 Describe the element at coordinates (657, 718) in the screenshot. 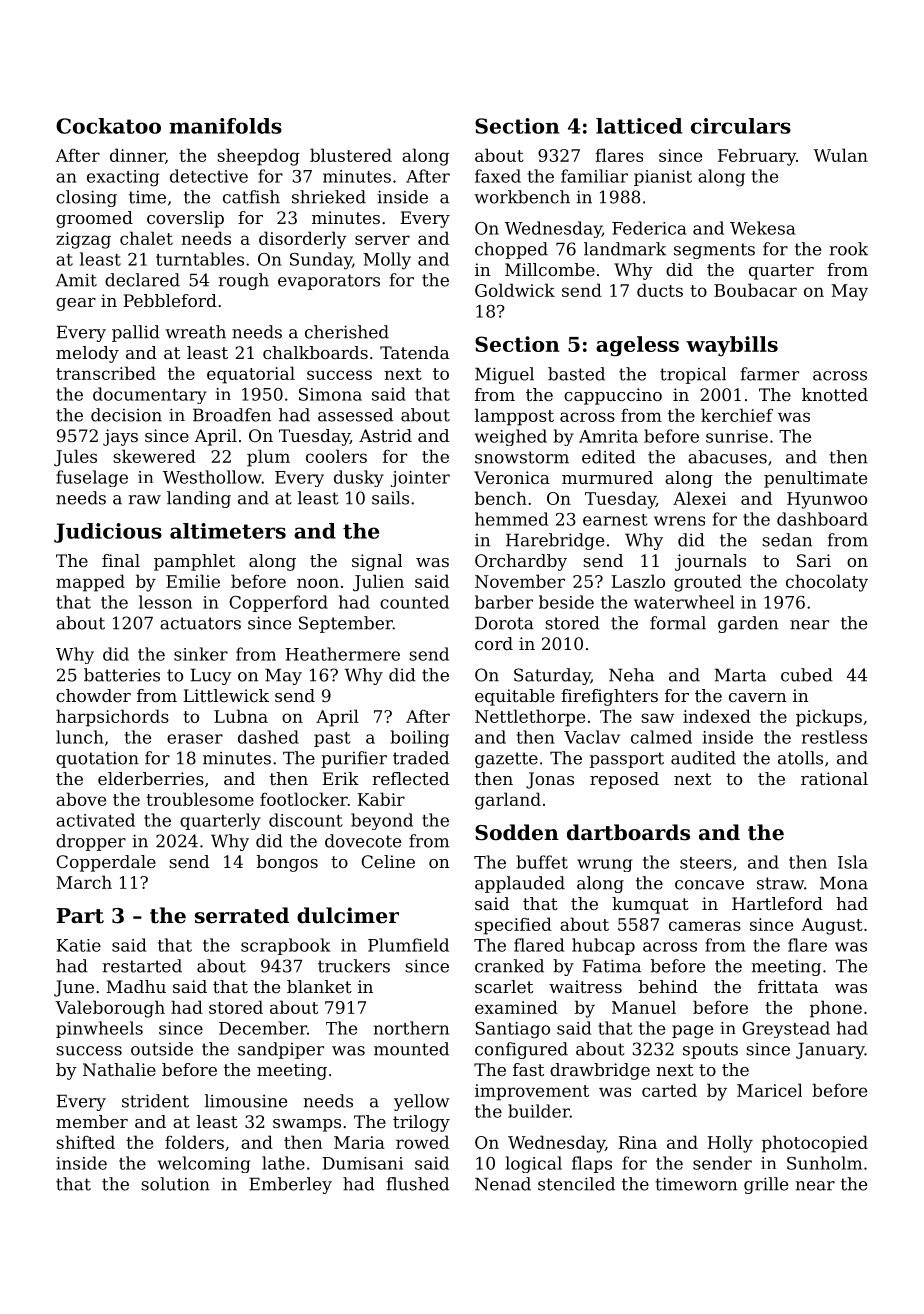

I see `saw` at that location.
